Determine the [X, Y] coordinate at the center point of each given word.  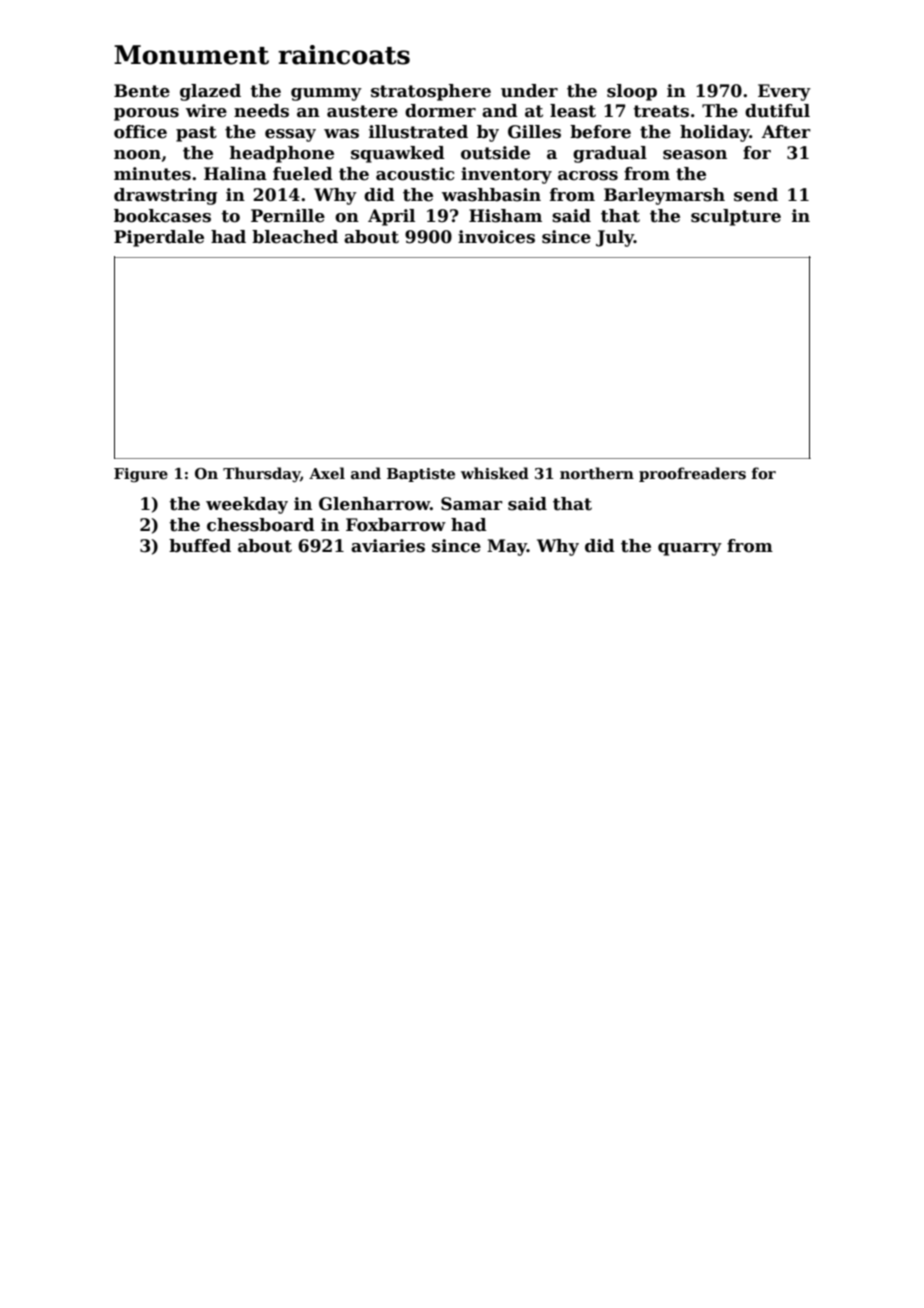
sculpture [736, 217]
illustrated [418, 132]
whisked [495, 473]
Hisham [505, 216]
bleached [295, 237]
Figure [141, 475]
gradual [610, 154]
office [140, 132]
